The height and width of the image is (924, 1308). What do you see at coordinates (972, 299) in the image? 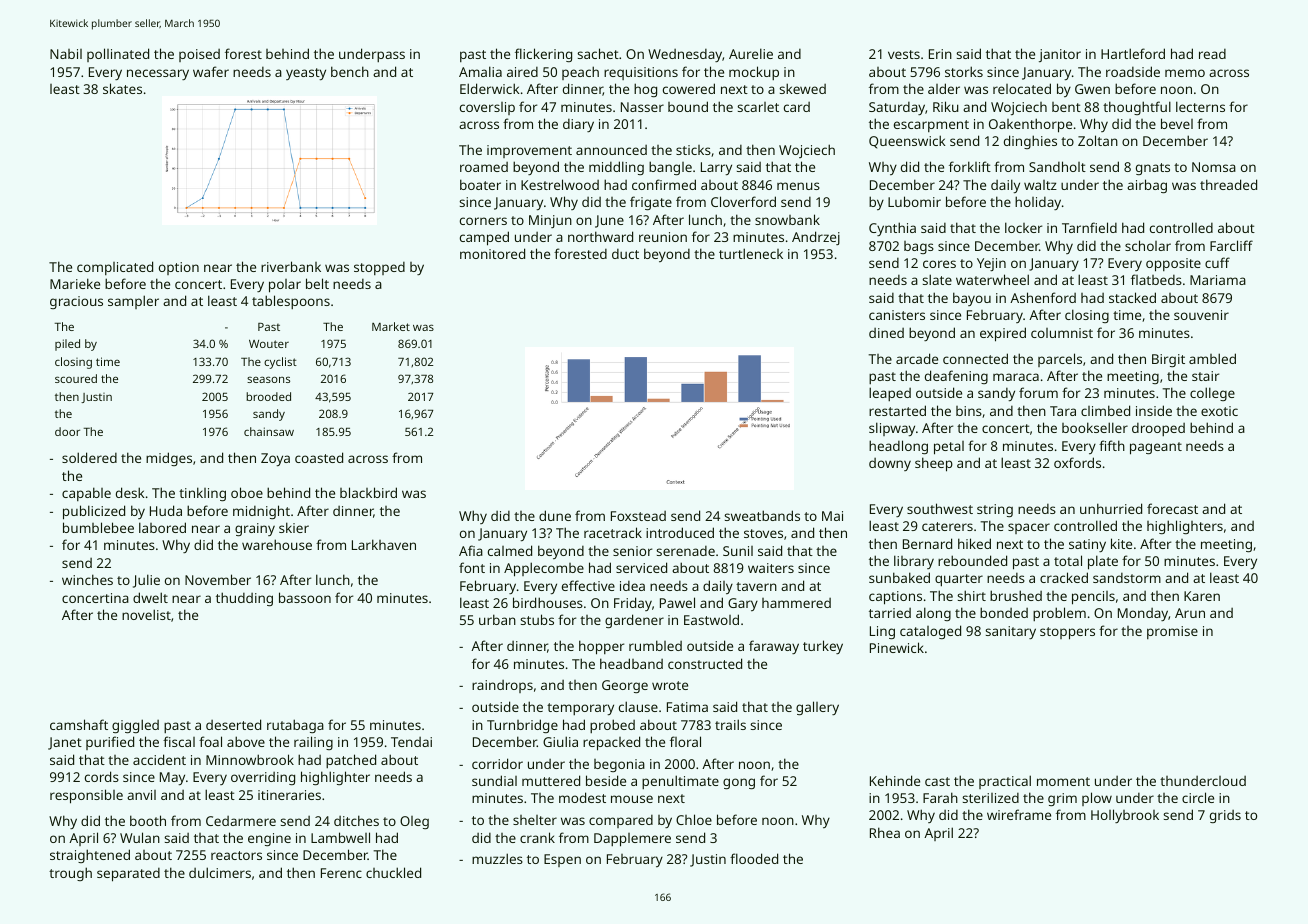
I see `bayou` at bounding box center [972, 299].
